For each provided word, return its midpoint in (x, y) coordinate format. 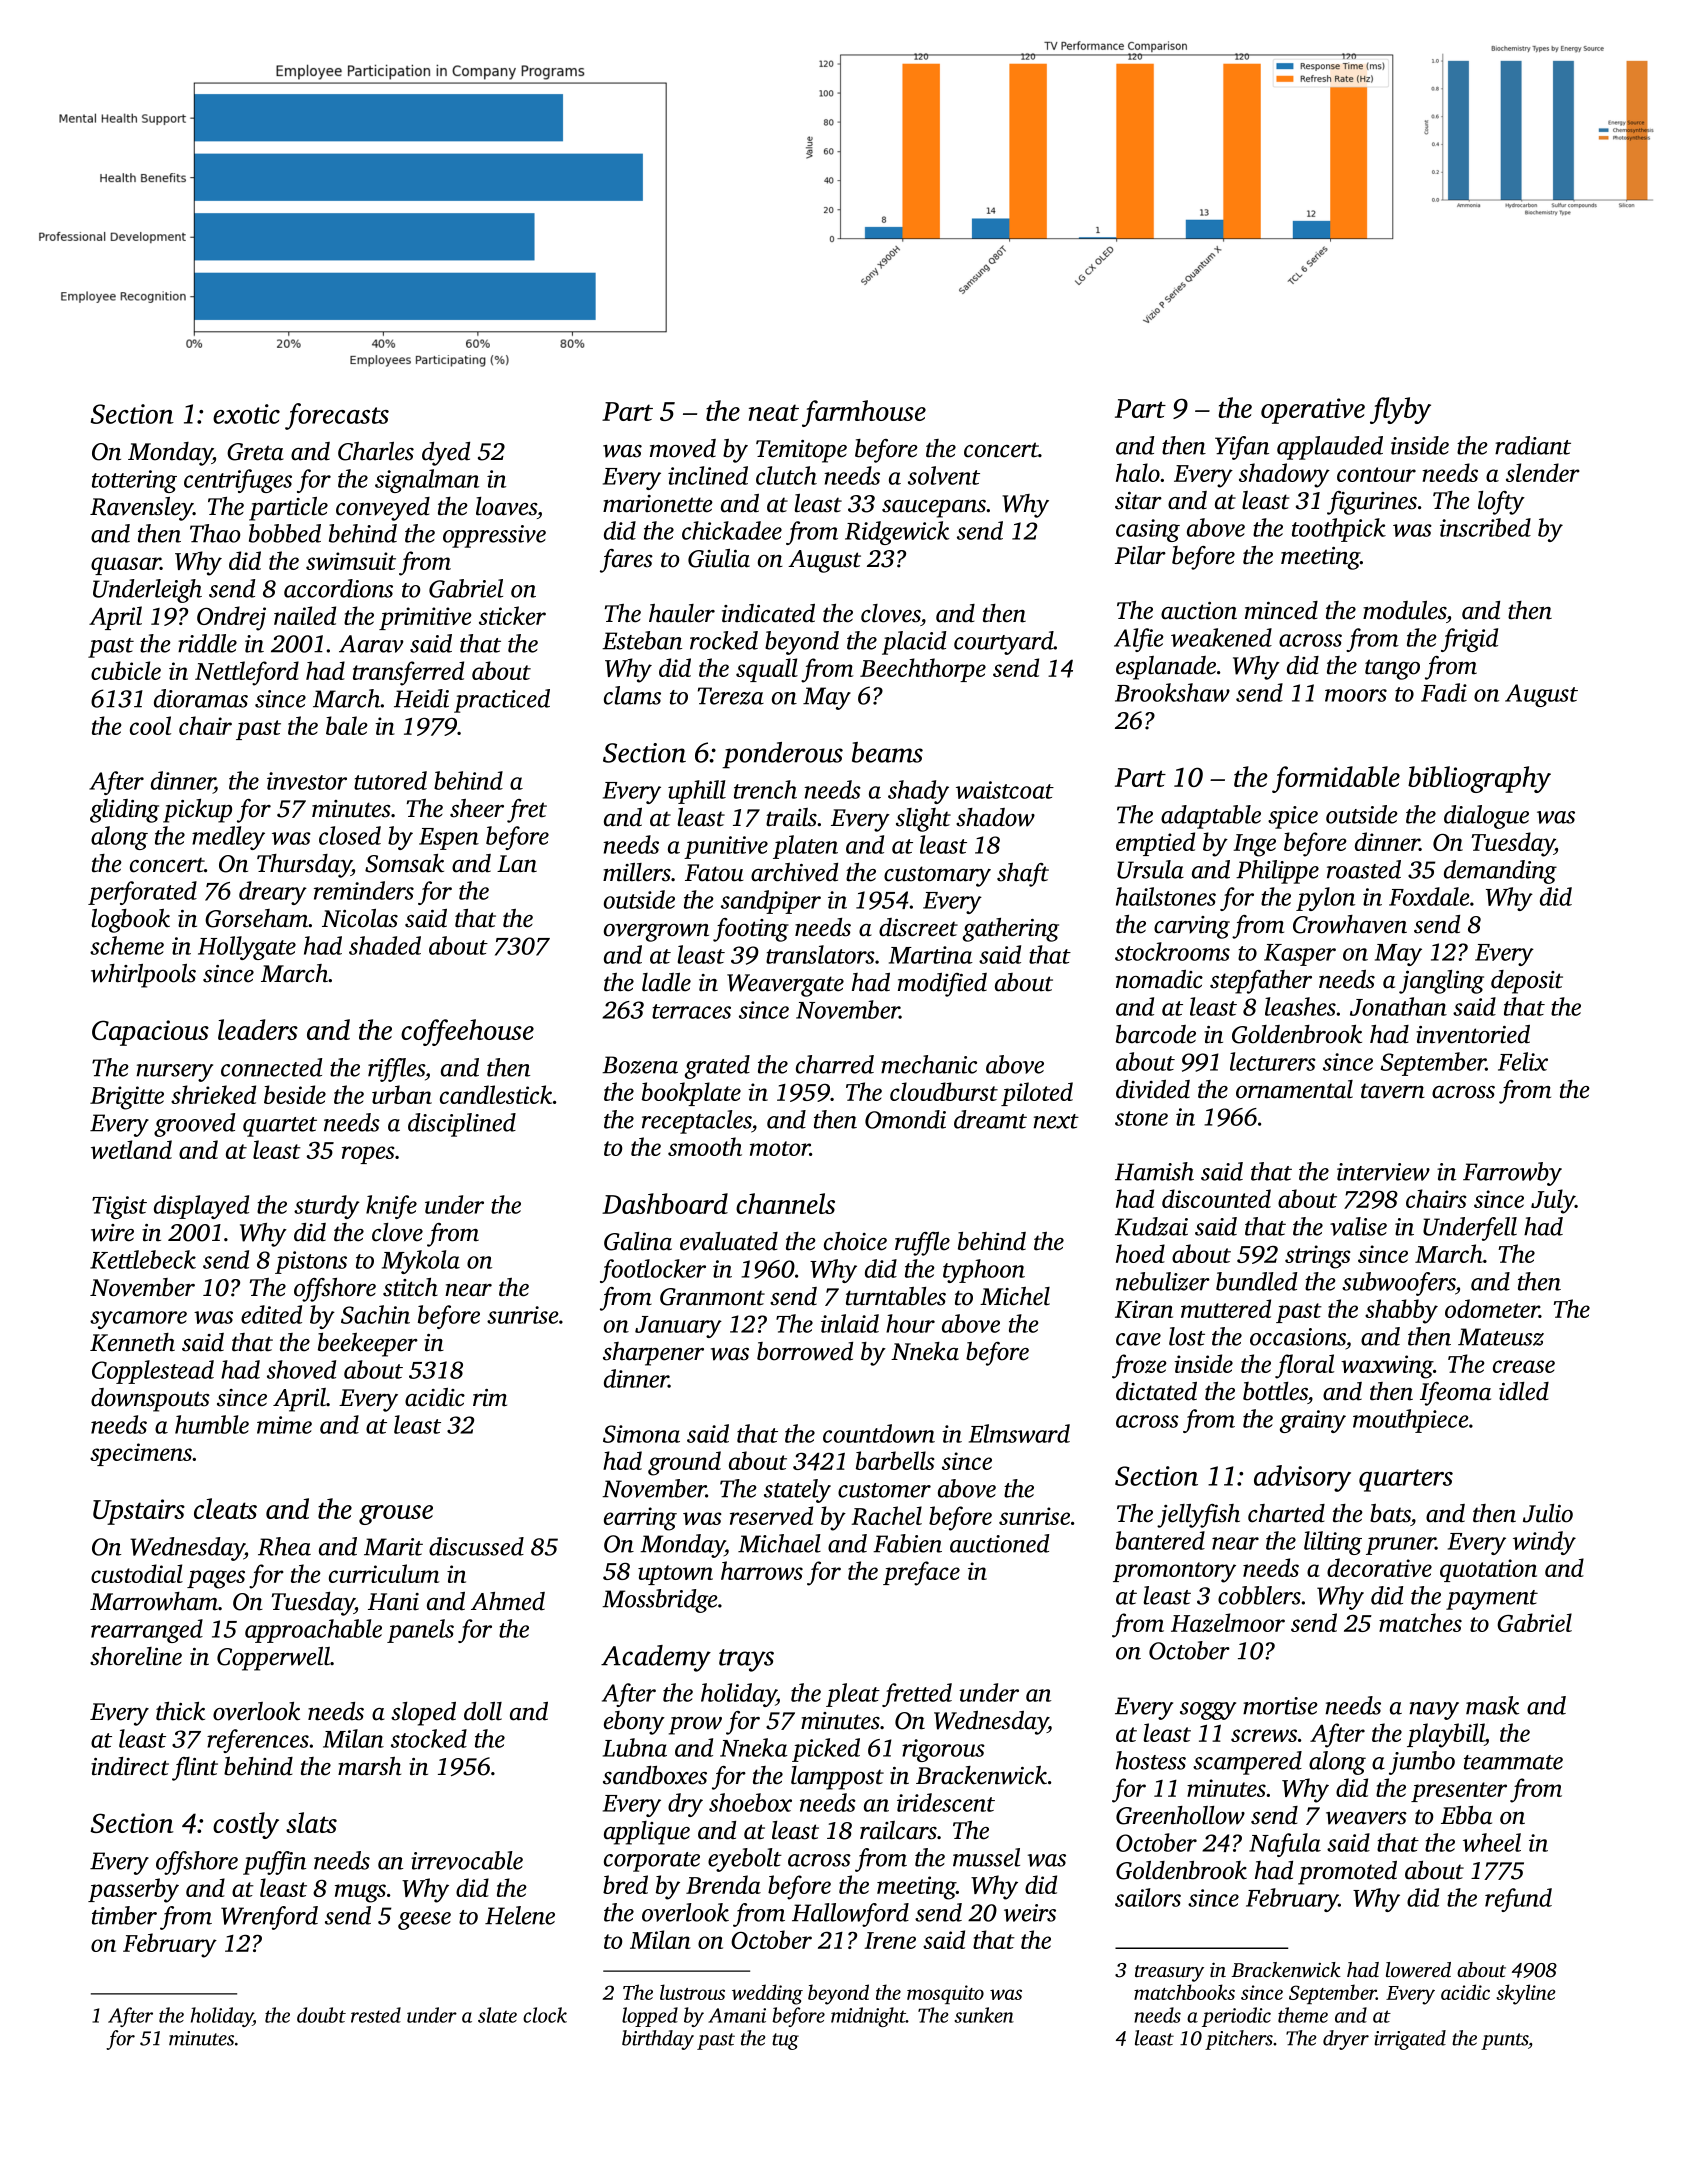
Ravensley (141, 509)
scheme (127, 945)
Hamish (1154, 1171)
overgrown (656, 933)
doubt (321, 2015)
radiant (1533, 445)
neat (774, 412)
